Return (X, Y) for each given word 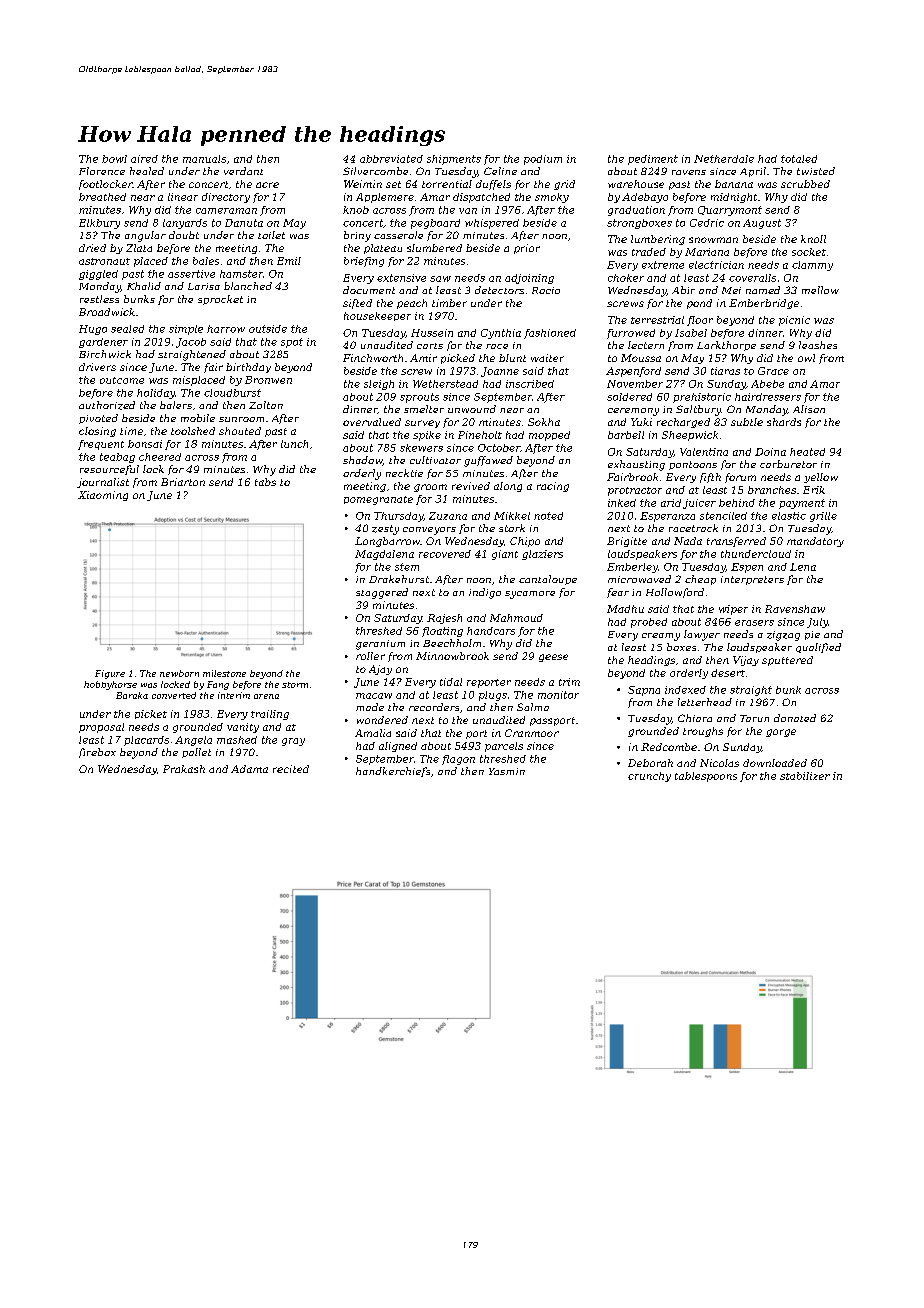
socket (809, 252)
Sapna (644, 691)
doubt (184, 235)
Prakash (184, 769)
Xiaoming (103, 496)
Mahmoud (516, 618)
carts (430, 346)
